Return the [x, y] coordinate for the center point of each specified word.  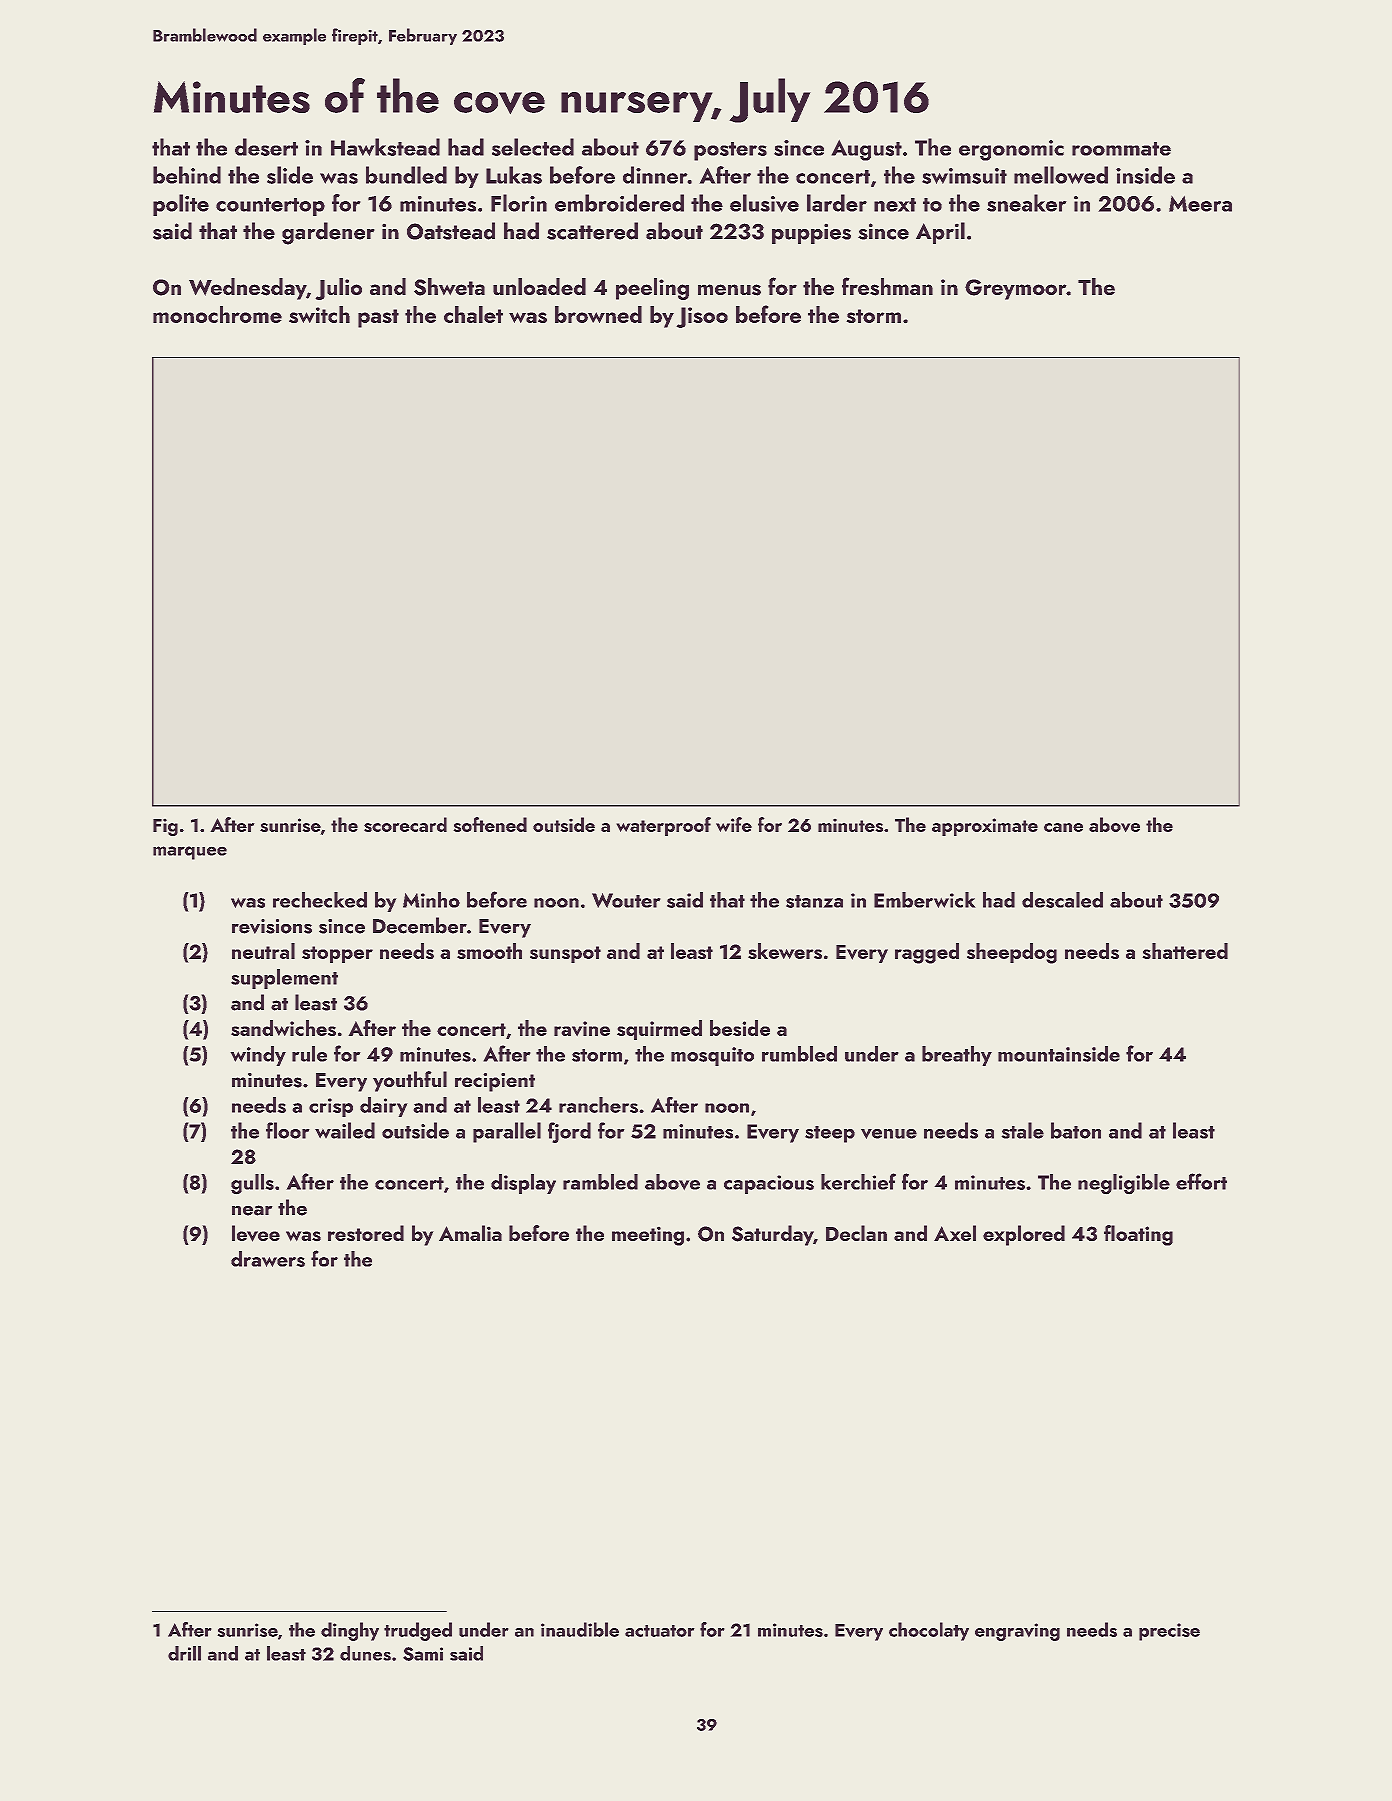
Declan [856, 1233]
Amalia [470, 1233]
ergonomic [1011, 150]
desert [266, 147]
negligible [1124, 1184]
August [867, 150]
